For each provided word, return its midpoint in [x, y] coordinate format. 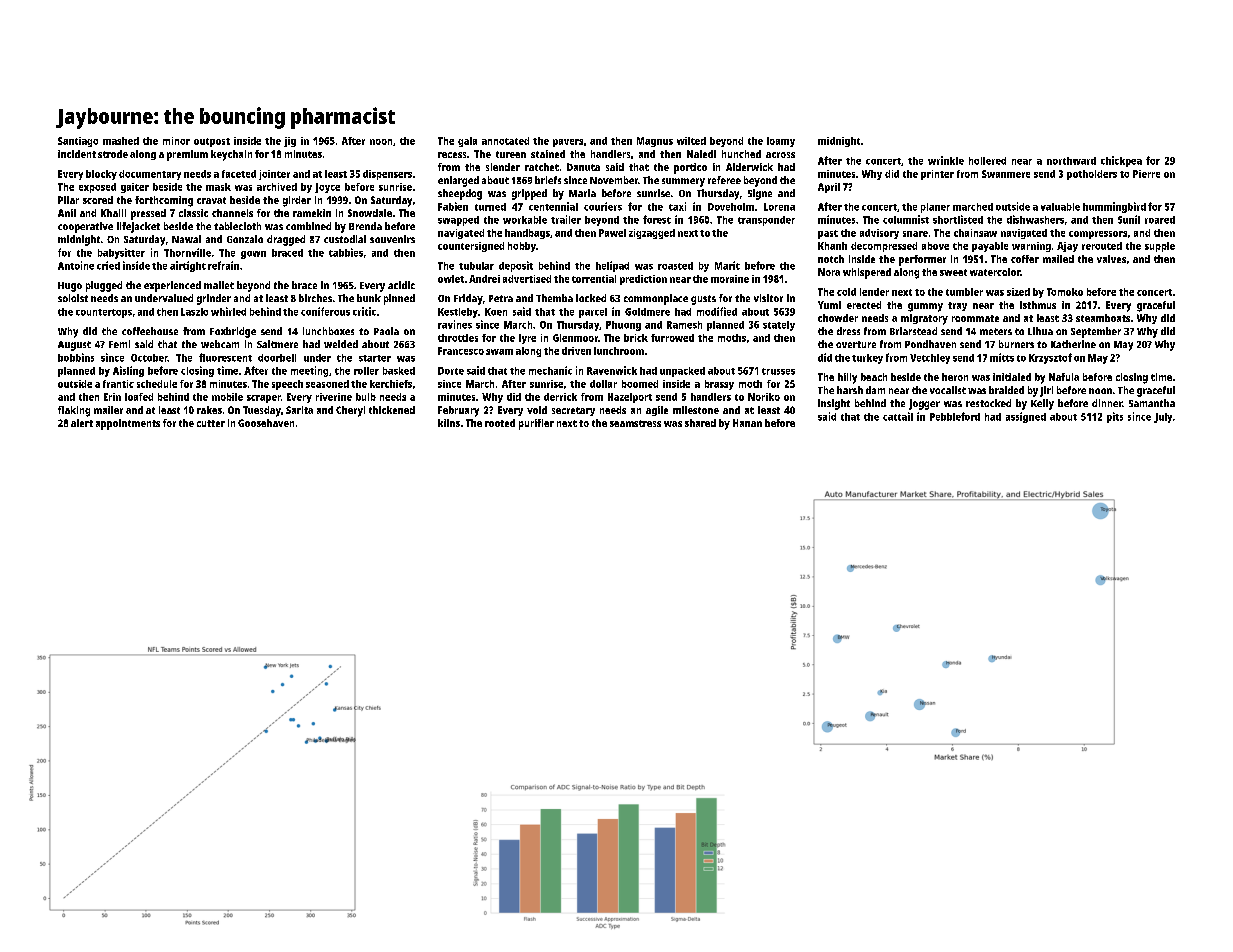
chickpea [1121, 161]
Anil [67, 213]
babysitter [121, 253]
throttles [458, 338]
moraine [730, 279]
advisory [879, 234]
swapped [458, 221]
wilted [691, 141]
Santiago [78, 142]
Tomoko [1065, 292]
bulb [366, 397]
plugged [104, 286]
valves [1111, 259]
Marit [727, 265]
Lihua [1040, 331]
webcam [220, 344]
